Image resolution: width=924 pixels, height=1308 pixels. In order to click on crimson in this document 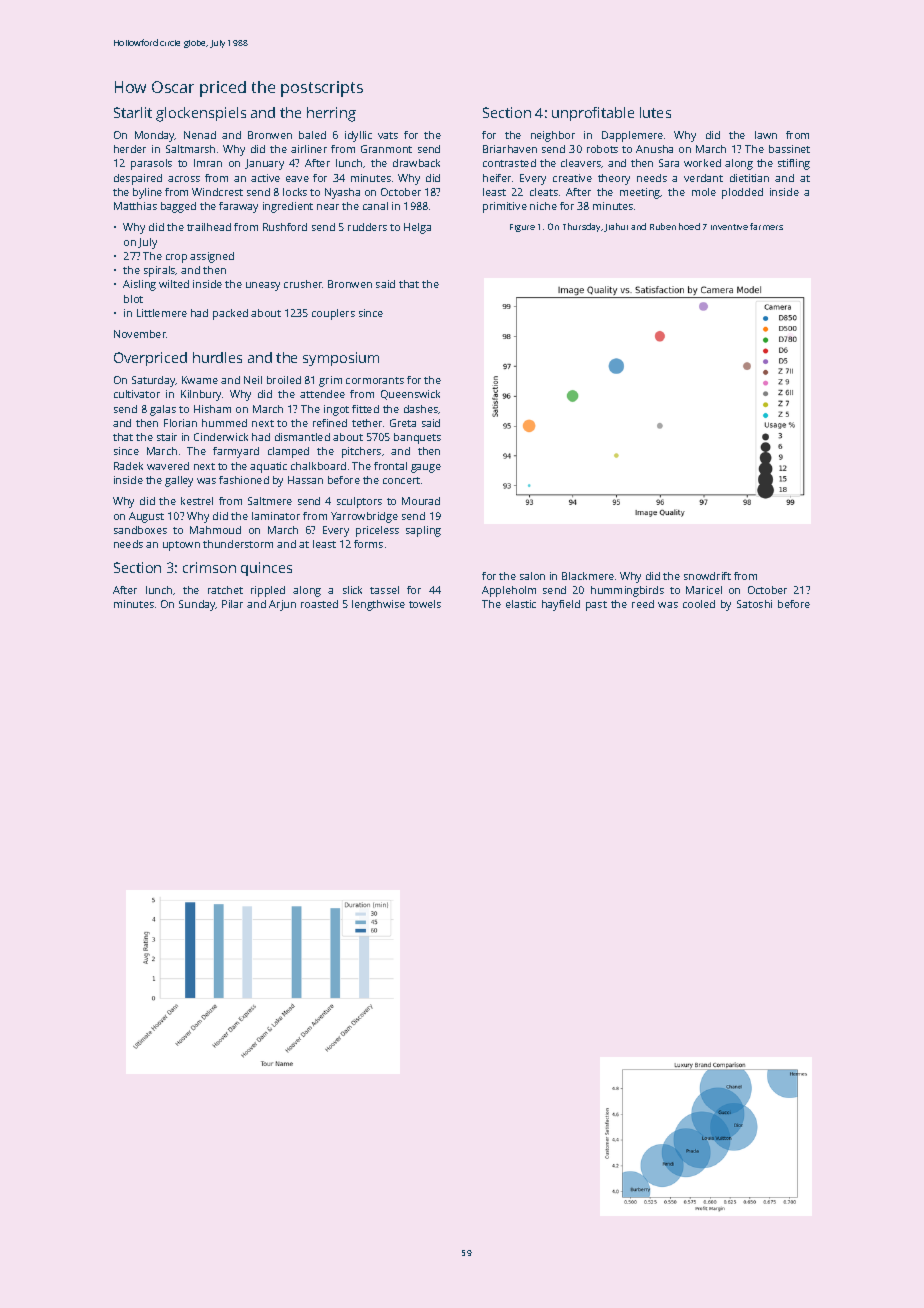, I will do `click(209, 567)`.
